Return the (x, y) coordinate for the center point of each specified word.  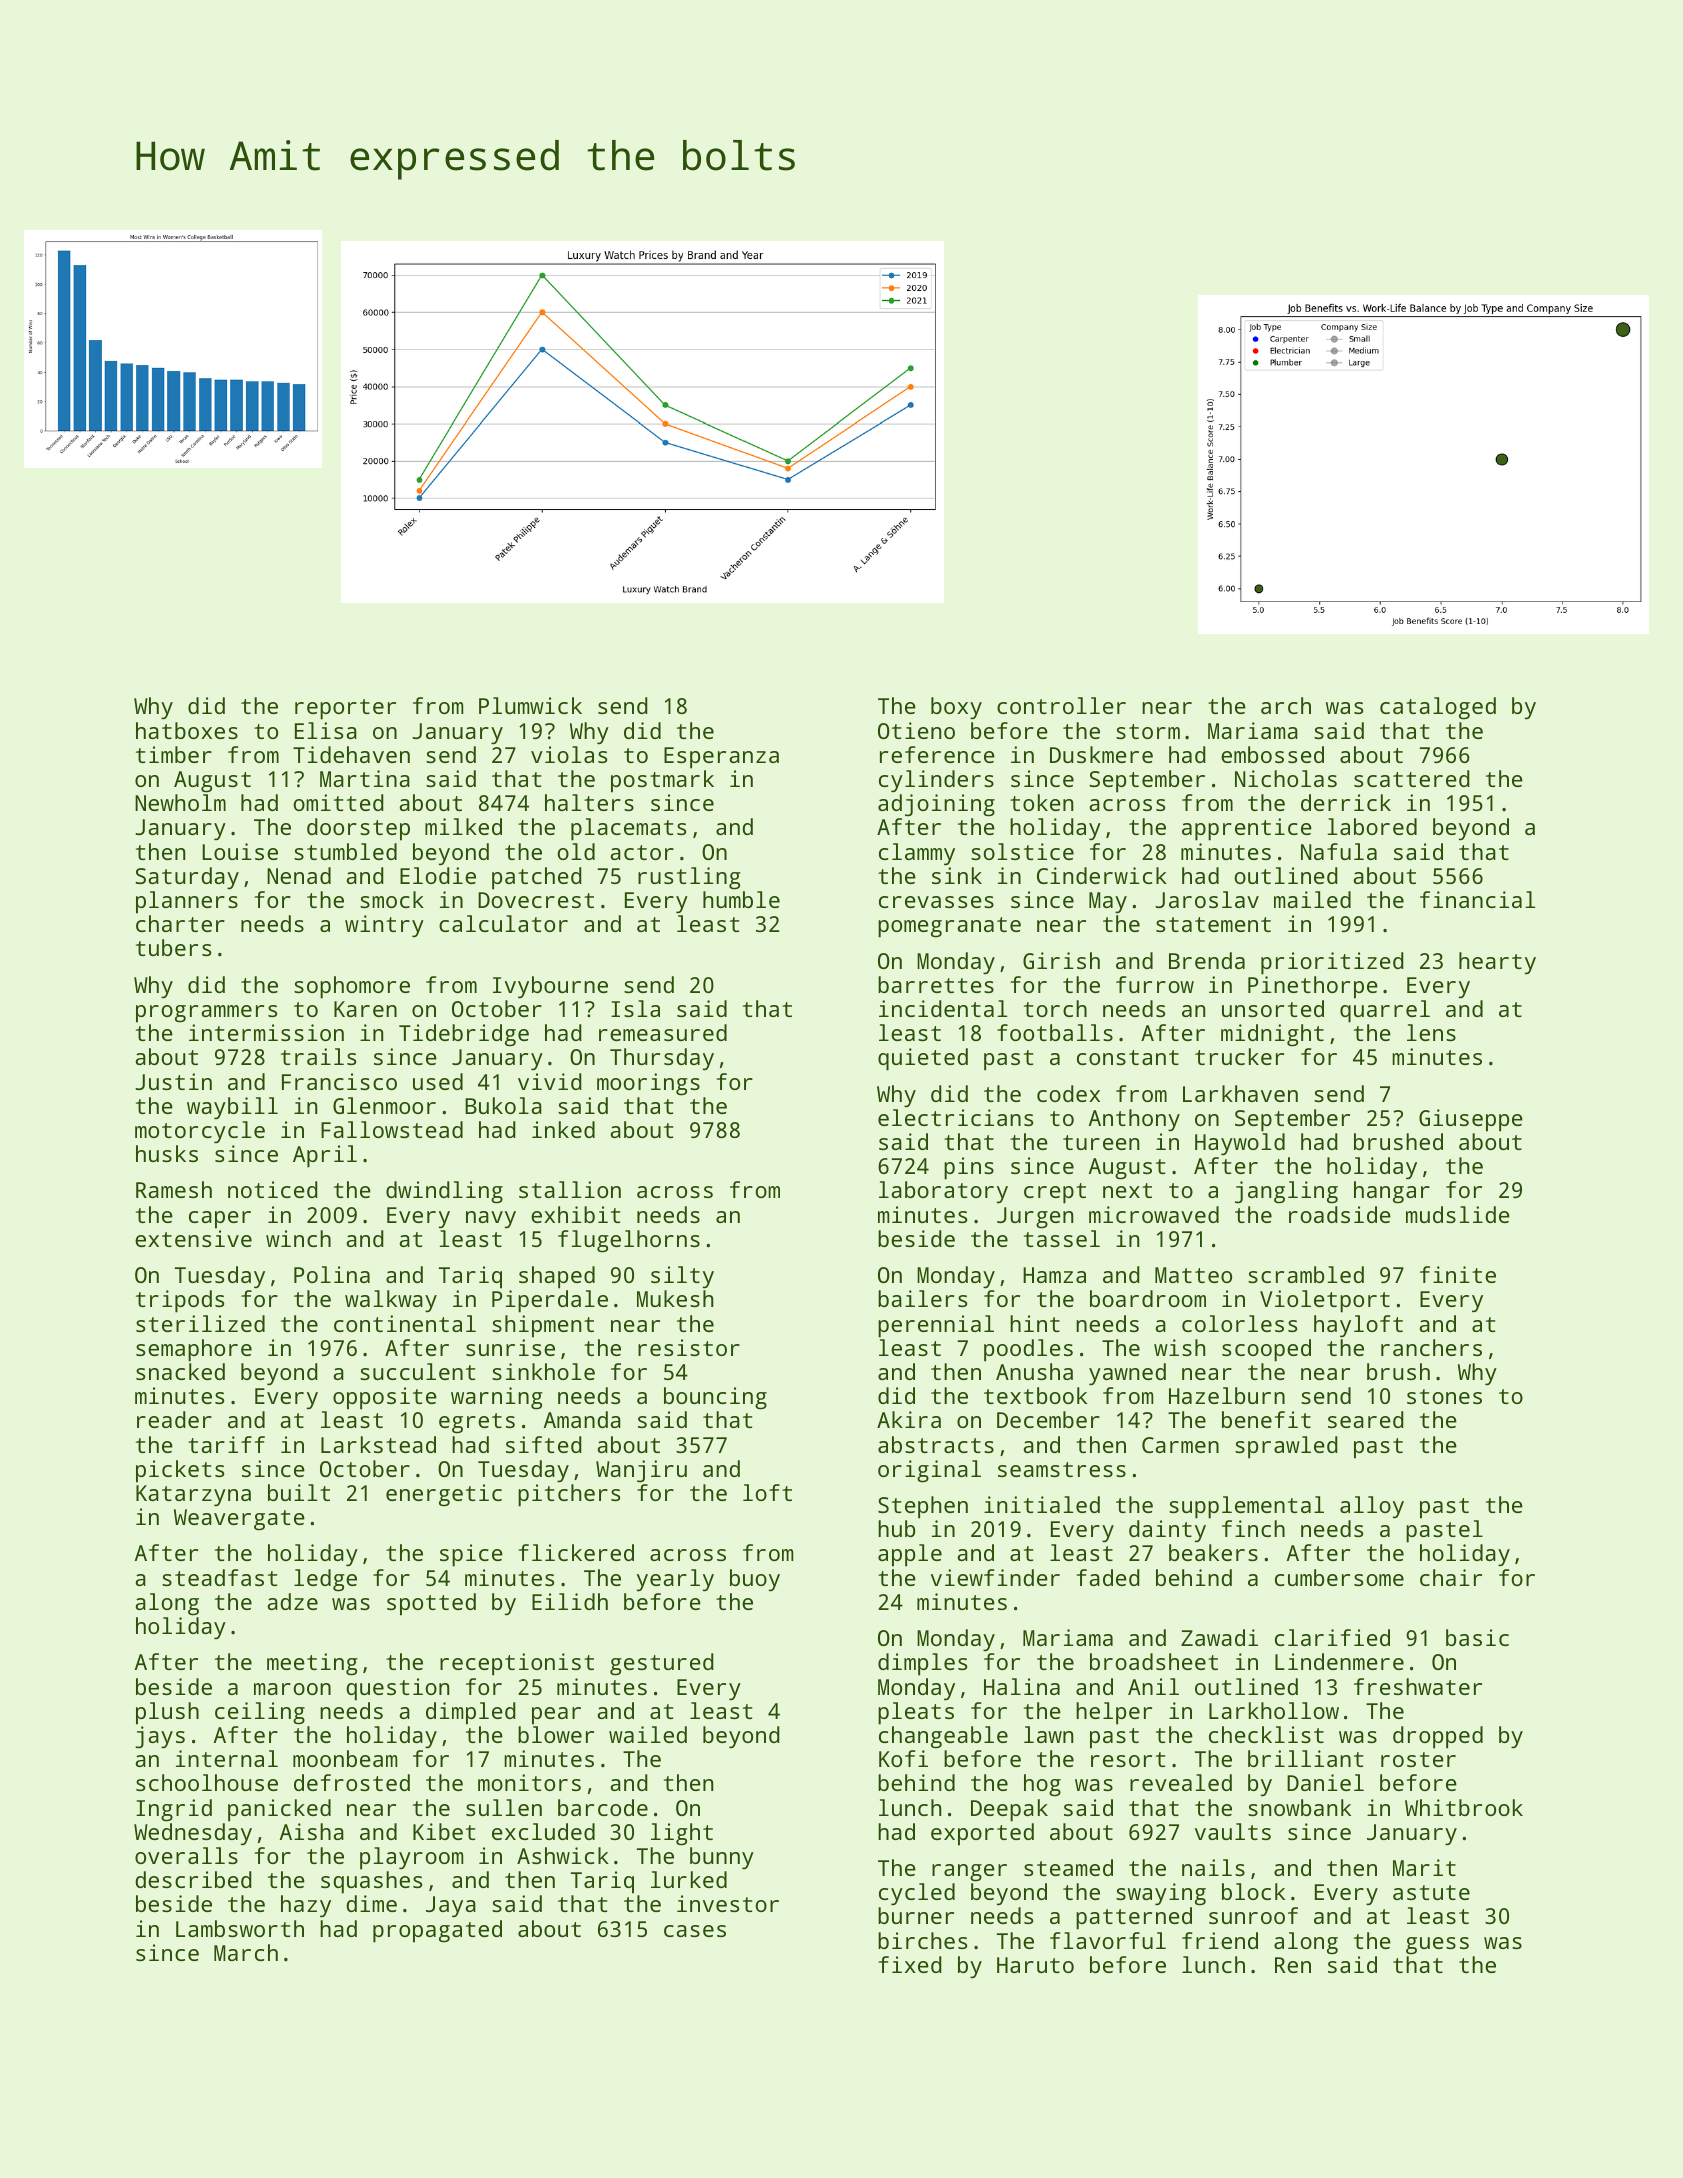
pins (969, 1168)
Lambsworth (240, 1928)
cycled (917, 1894)
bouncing (715, 1398)
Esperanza (721, 758)
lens (1431, 1032)
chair (1451, 1577)
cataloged (1438, 708)
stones (1444, 1396)
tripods (180, 1301)
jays (160, 1737)
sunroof (1253, 1915)
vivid (550, 1081)
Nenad (299, 875)
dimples (922, 1664)
